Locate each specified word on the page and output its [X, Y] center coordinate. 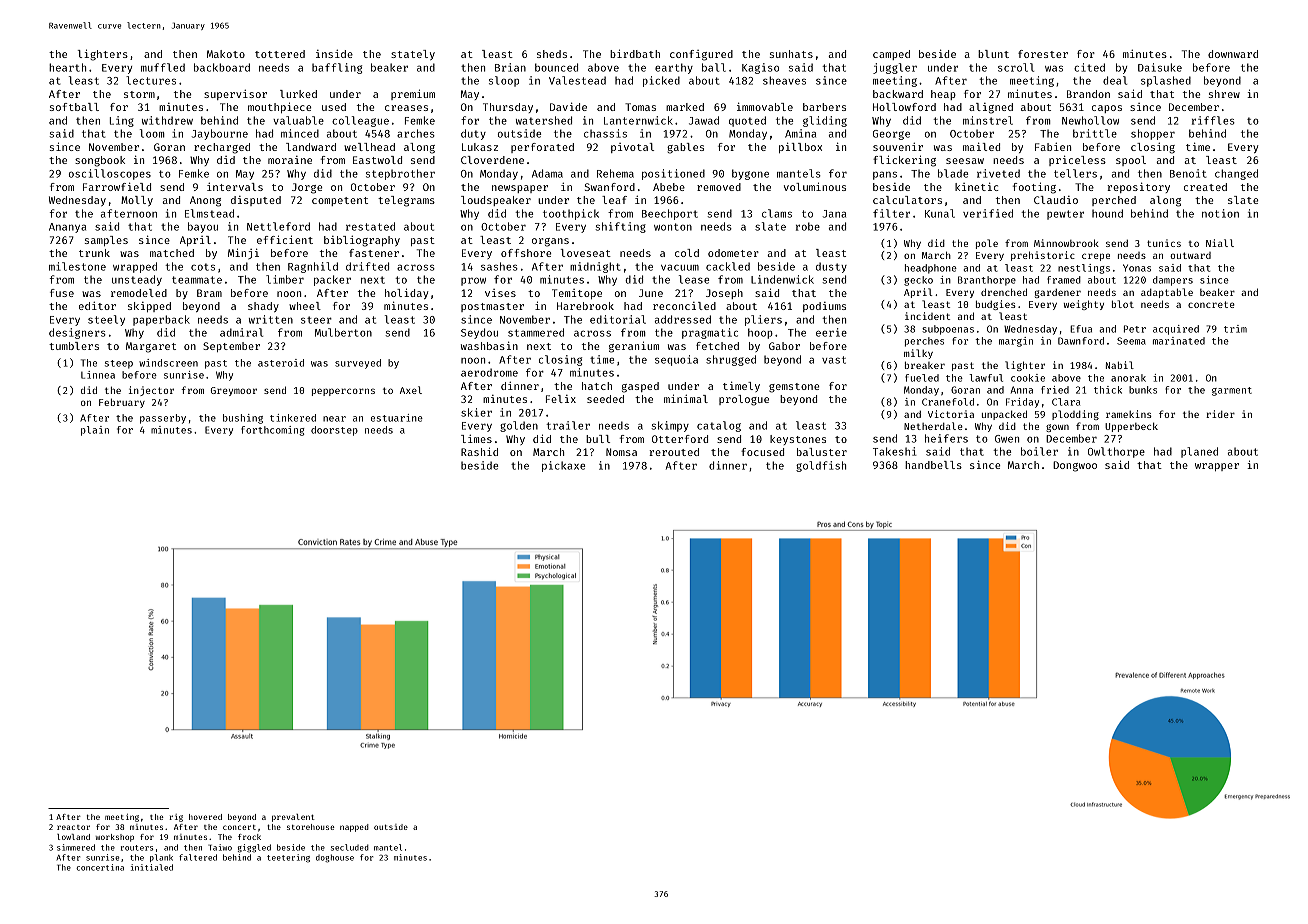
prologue [744, 400]
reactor [73, 827]
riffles [1213, 120]
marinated [1179, 341]
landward [311, 147]
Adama [547, 173]
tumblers [74, 346]
